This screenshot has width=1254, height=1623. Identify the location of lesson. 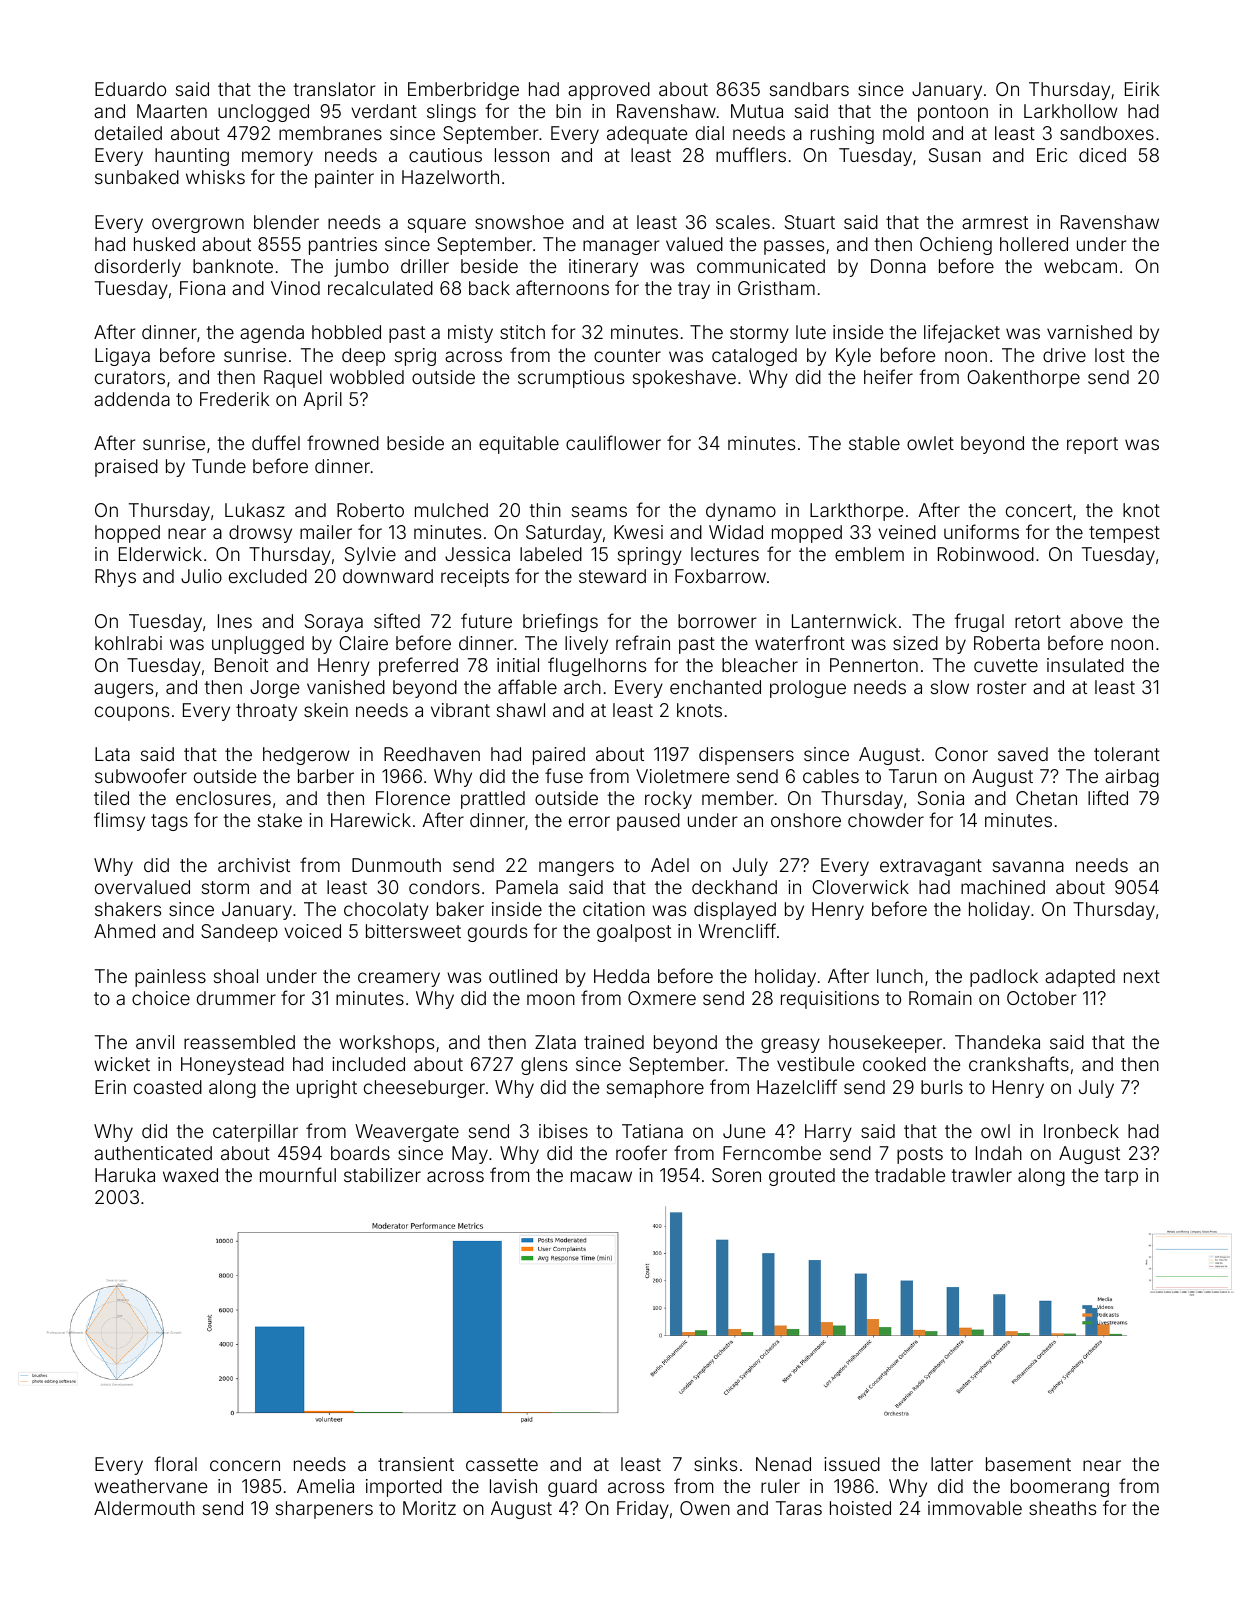
(522, 155).
